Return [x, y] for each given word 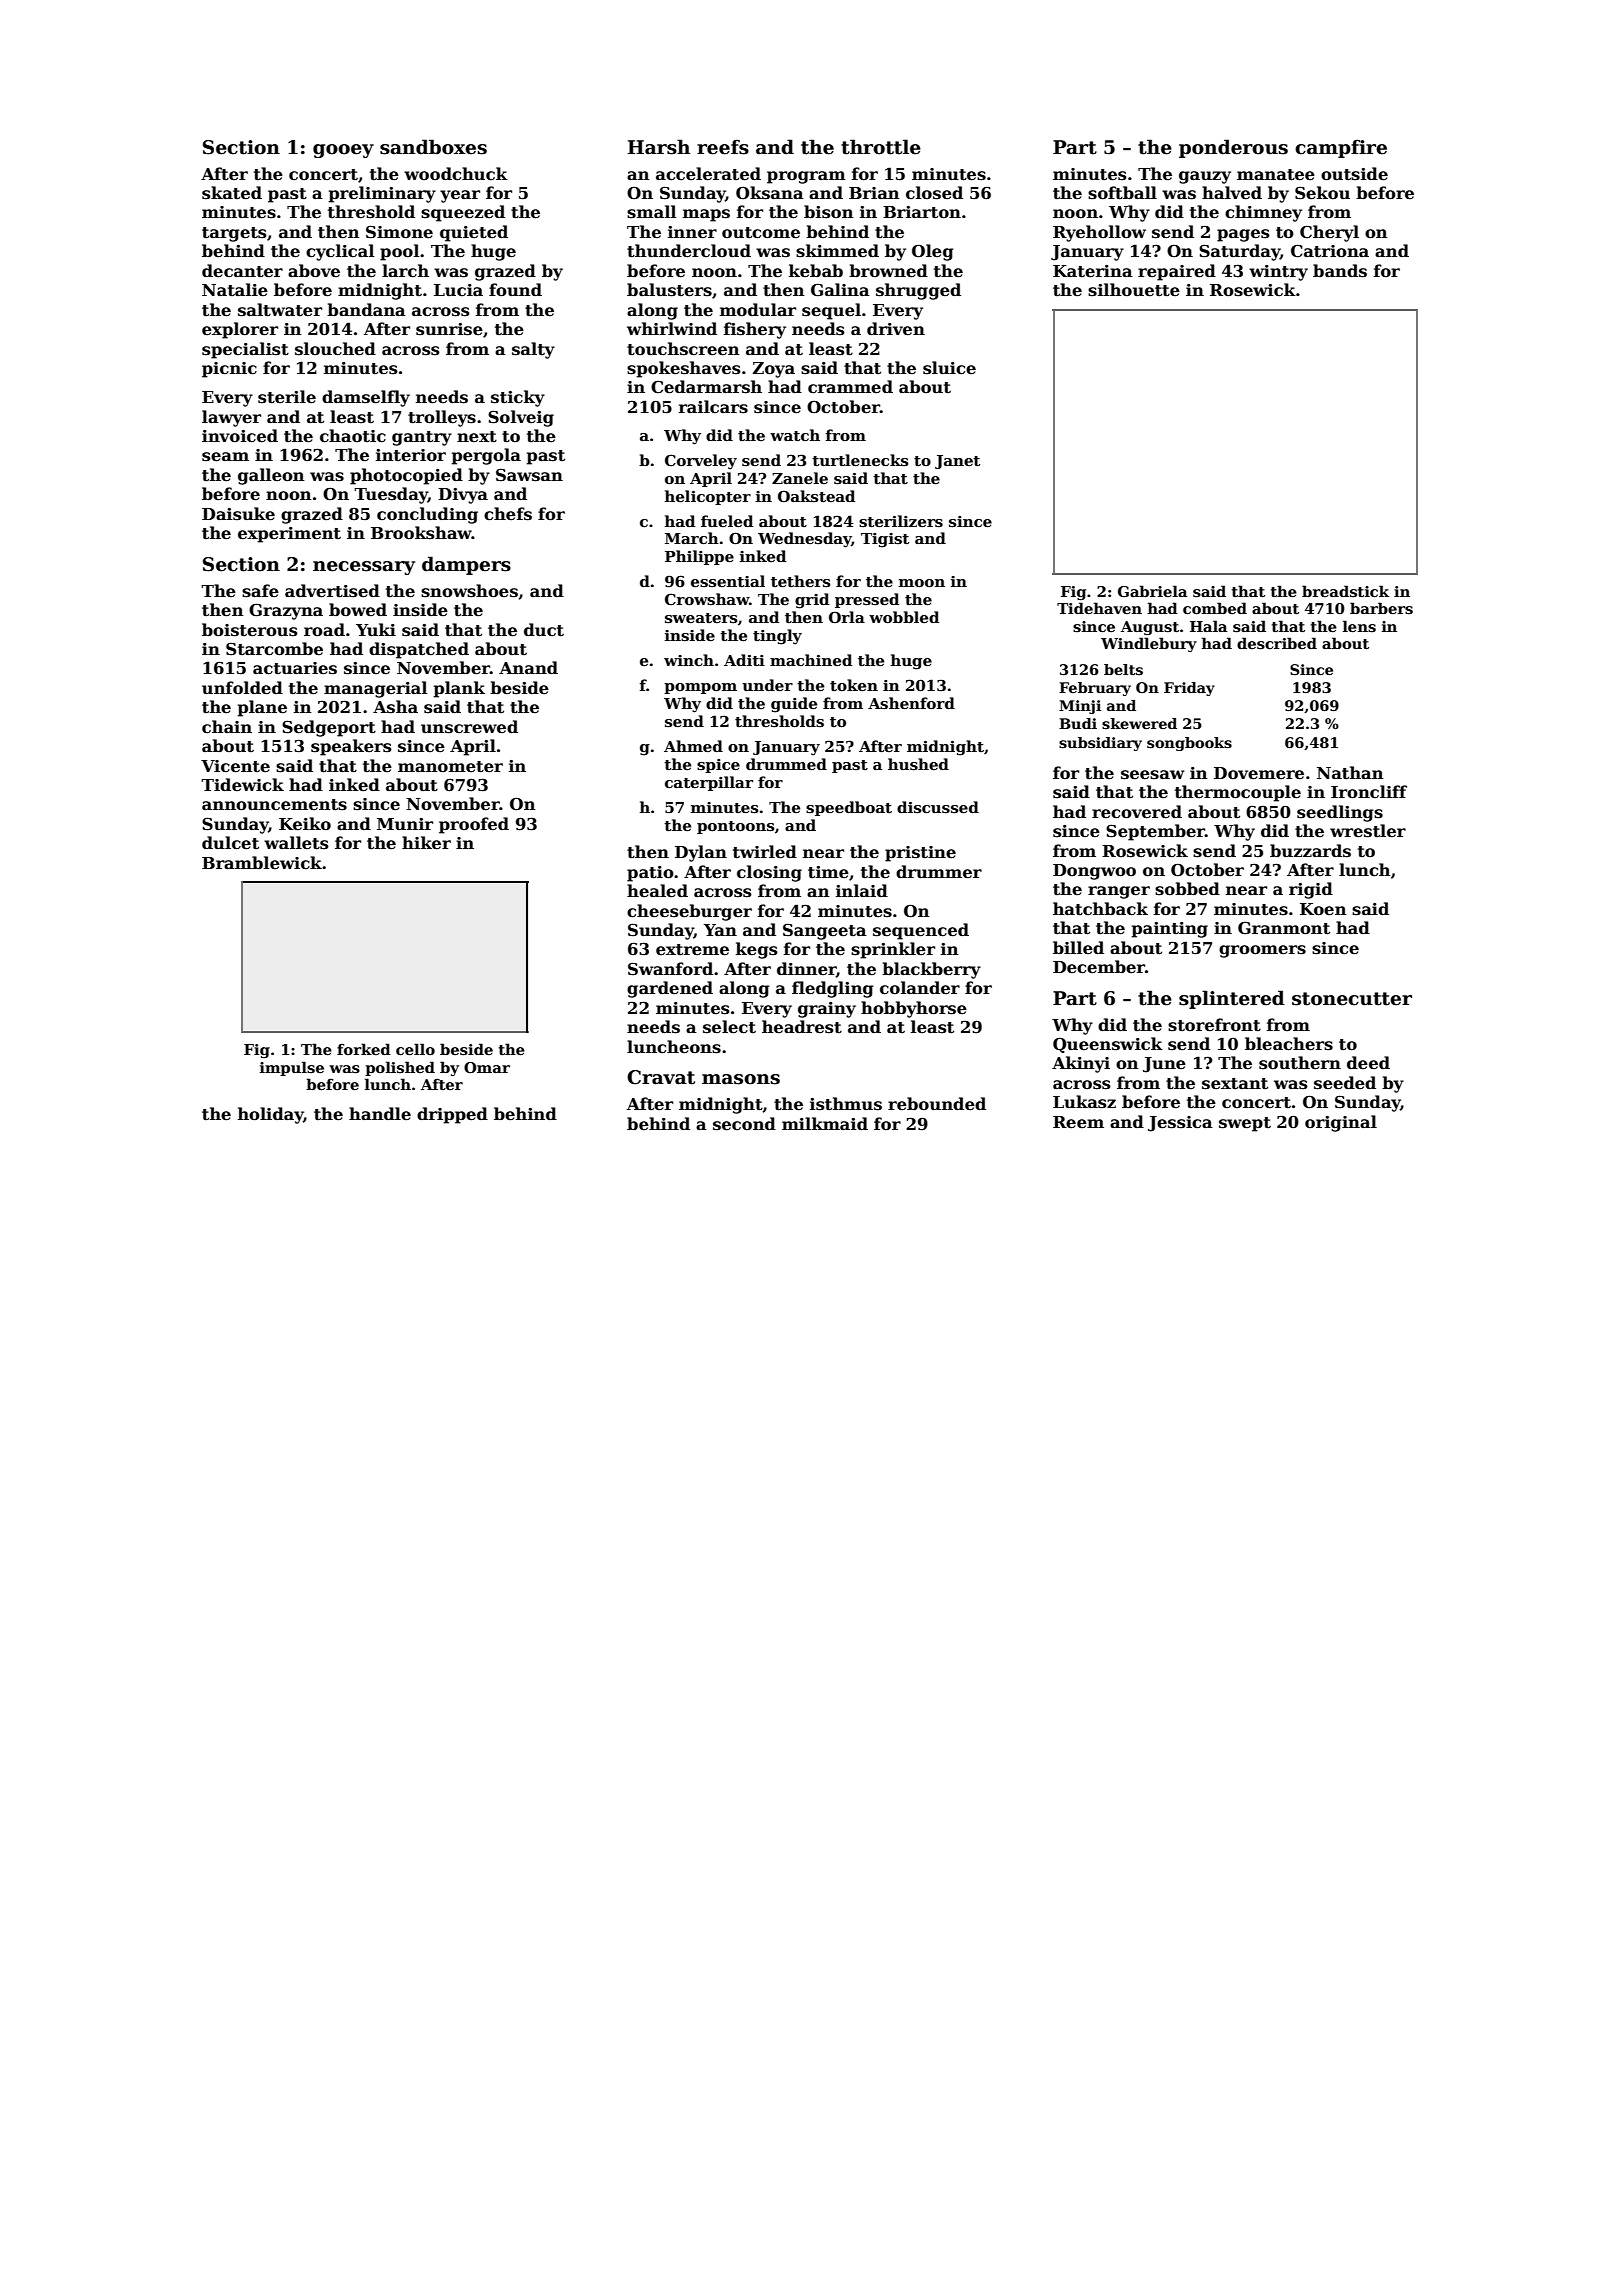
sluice [949, 368]
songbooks [1189, 744]
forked [364, 1049]
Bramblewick [262, 863]
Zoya [774, 370]
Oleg [933, 252]
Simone [399, 232]
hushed [918, 764]
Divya [463, 496]
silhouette [1134, 290]
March [692, 538]
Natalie [235, 290]
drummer [939, 872]
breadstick [1345, 591]
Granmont [1284, 928]
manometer [450, 767]
